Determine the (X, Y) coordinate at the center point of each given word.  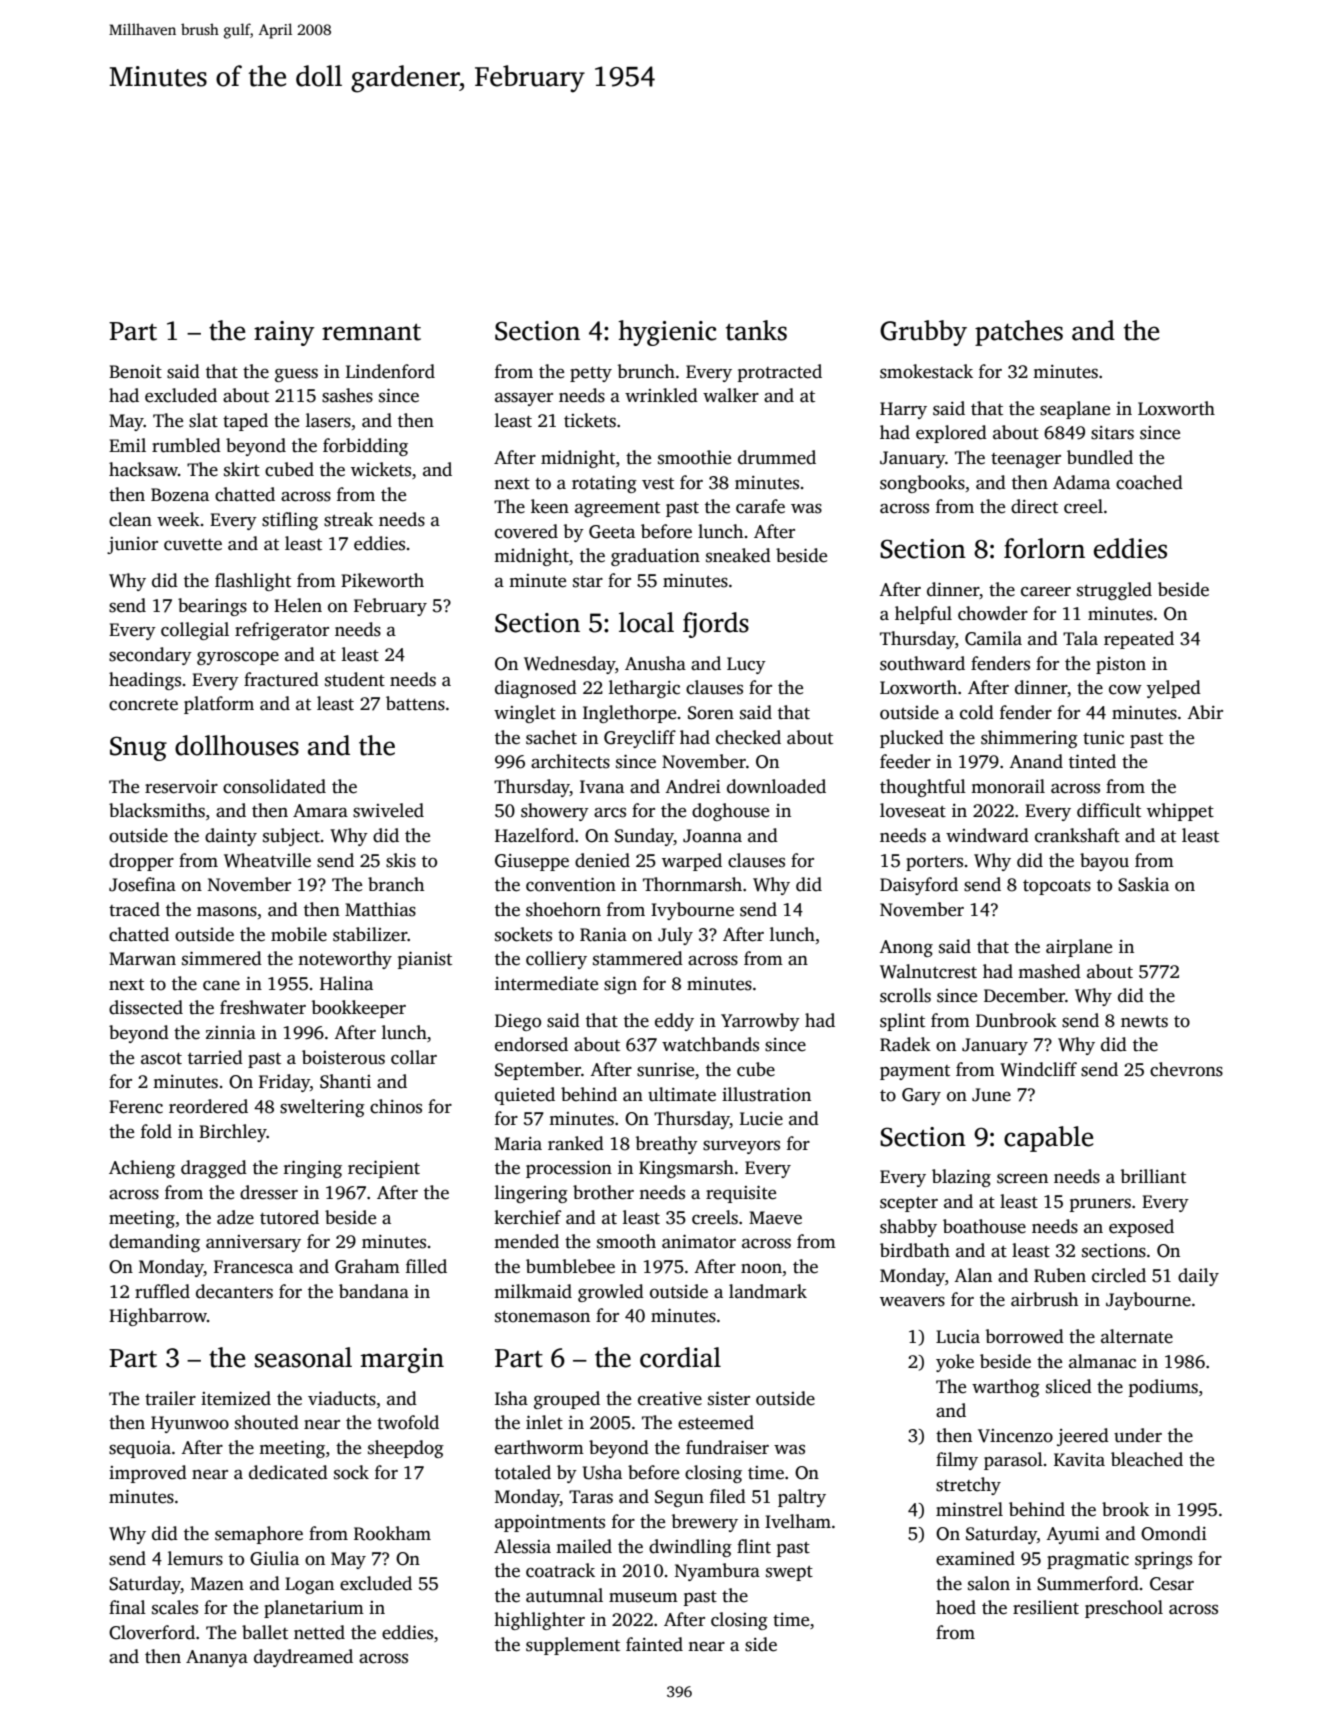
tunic (1103, 738)
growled (611, 1293)
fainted (654, 1644)
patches (1019, 333)
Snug (138, 748)
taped (245, 422)
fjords (716, 625)
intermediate (546, 983)
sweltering (322, 1108)
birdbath (915, 1250)
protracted (780, 373)
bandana (374, 1291)
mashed (1049, 971)
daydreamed (303, 1658)
